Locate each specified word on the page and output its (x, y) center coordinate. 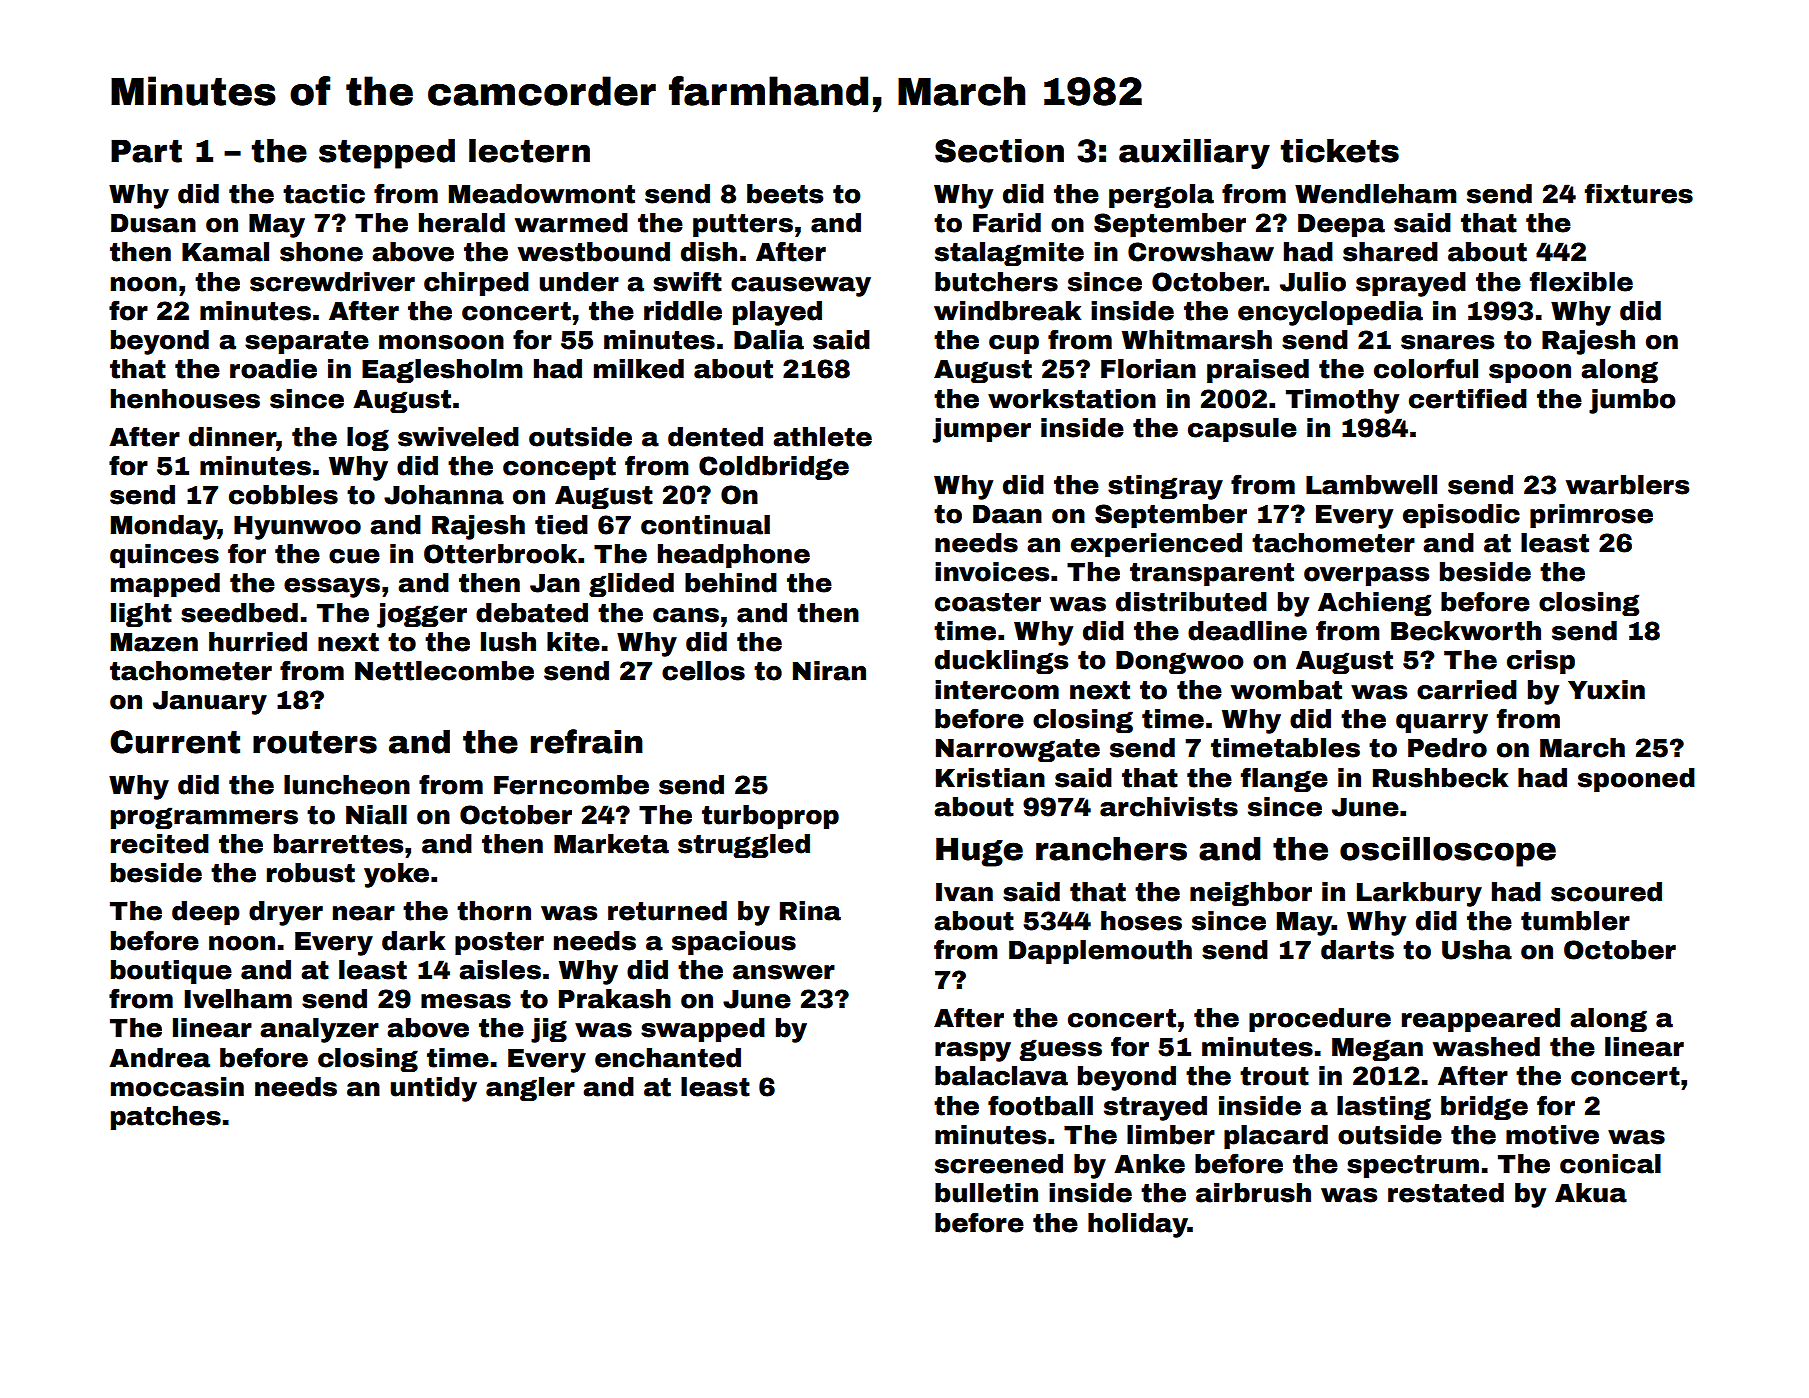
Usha (1477, 950)
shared (1390, 252)
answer (784, 972)
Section (999, 150)
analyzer (319, 1030)
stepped (387, 153)
